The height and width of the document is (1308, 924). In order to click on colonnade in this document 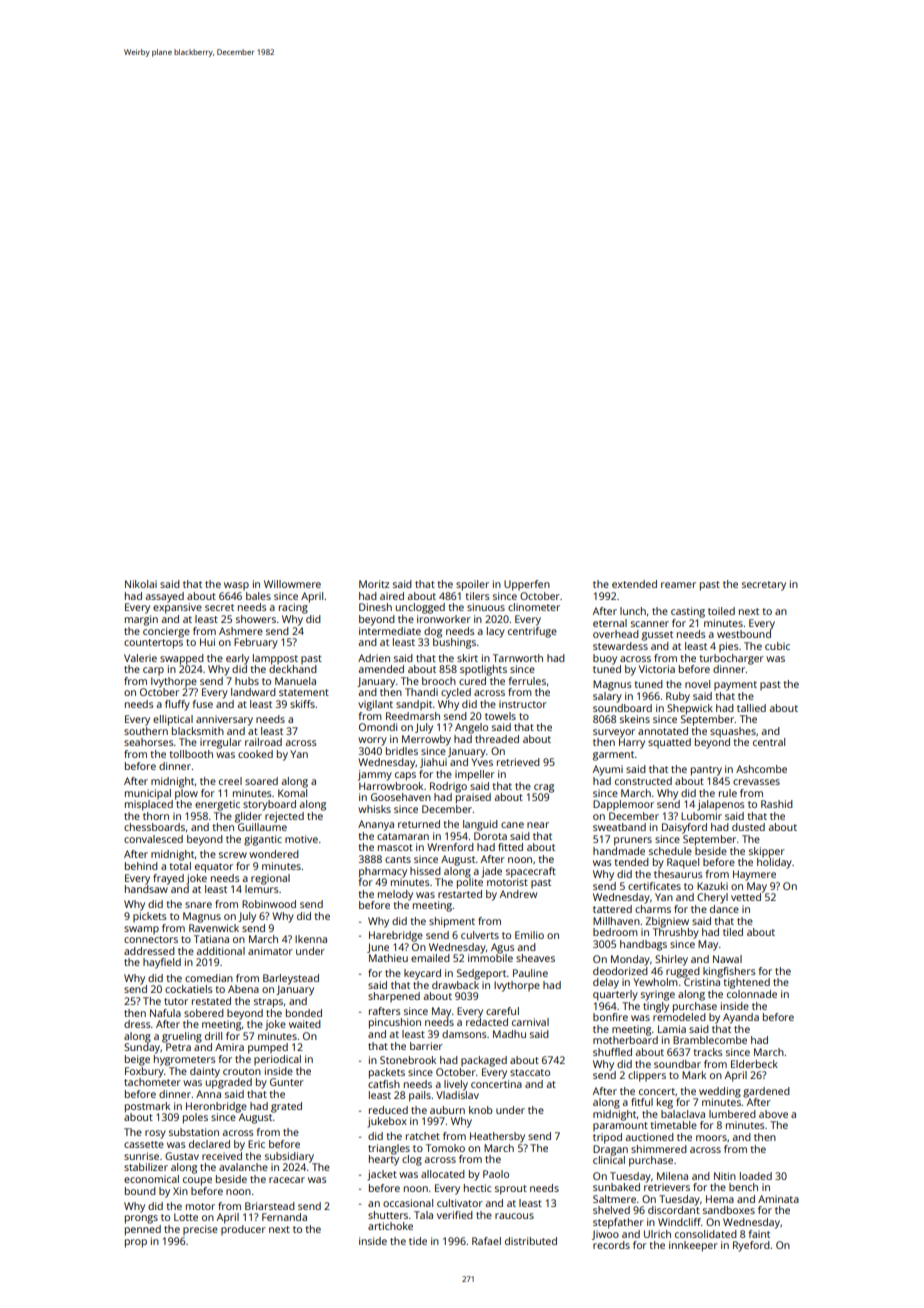, I will do `click(752, 994)`.
